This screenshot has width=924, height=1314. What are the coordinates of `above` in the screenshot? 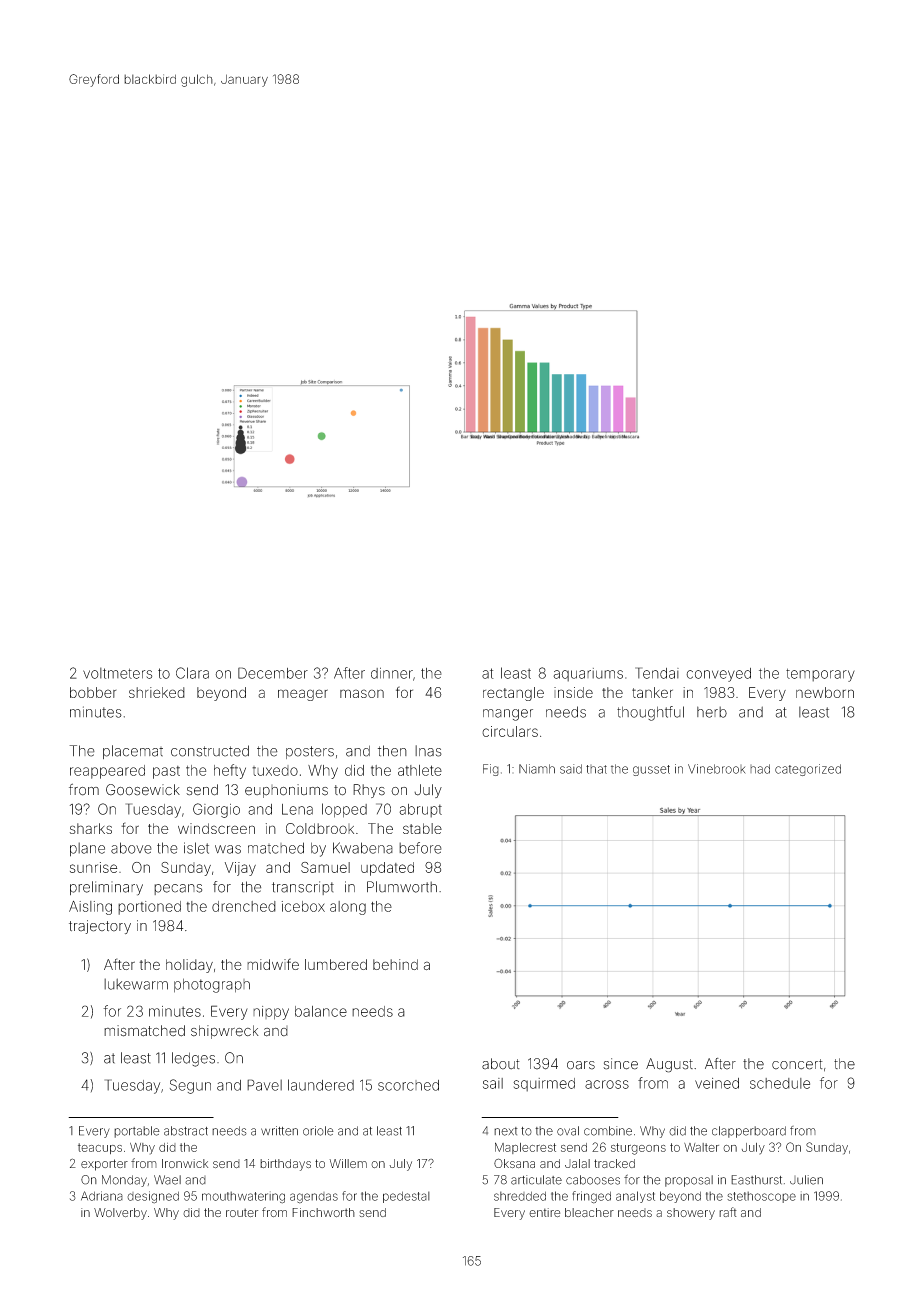 It's located at (131, 848).
